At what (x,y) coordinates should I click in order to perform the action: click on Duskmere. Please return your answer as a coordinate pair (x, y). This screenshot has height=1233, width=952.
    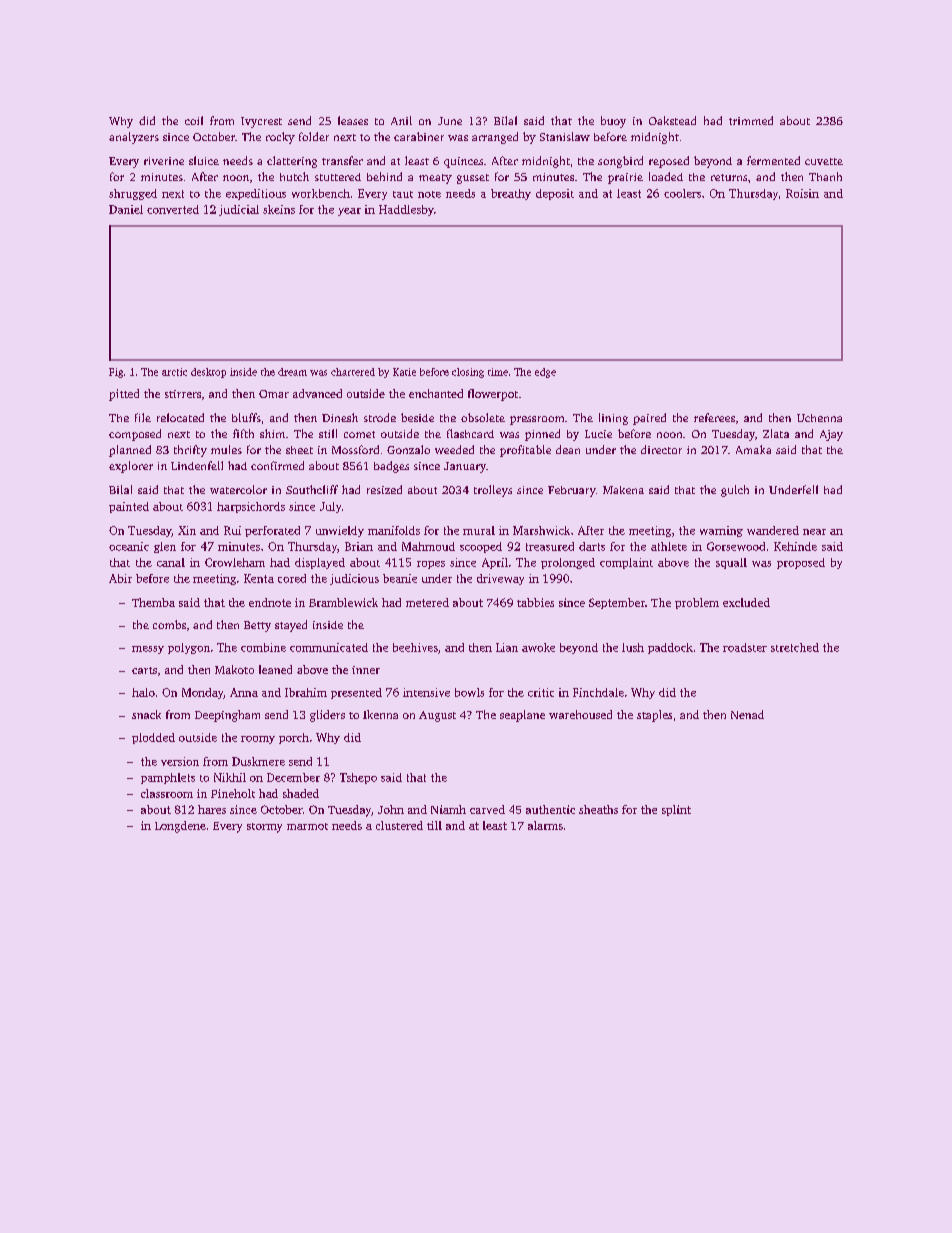
    Looking at the image, I should click on (258, 761).
